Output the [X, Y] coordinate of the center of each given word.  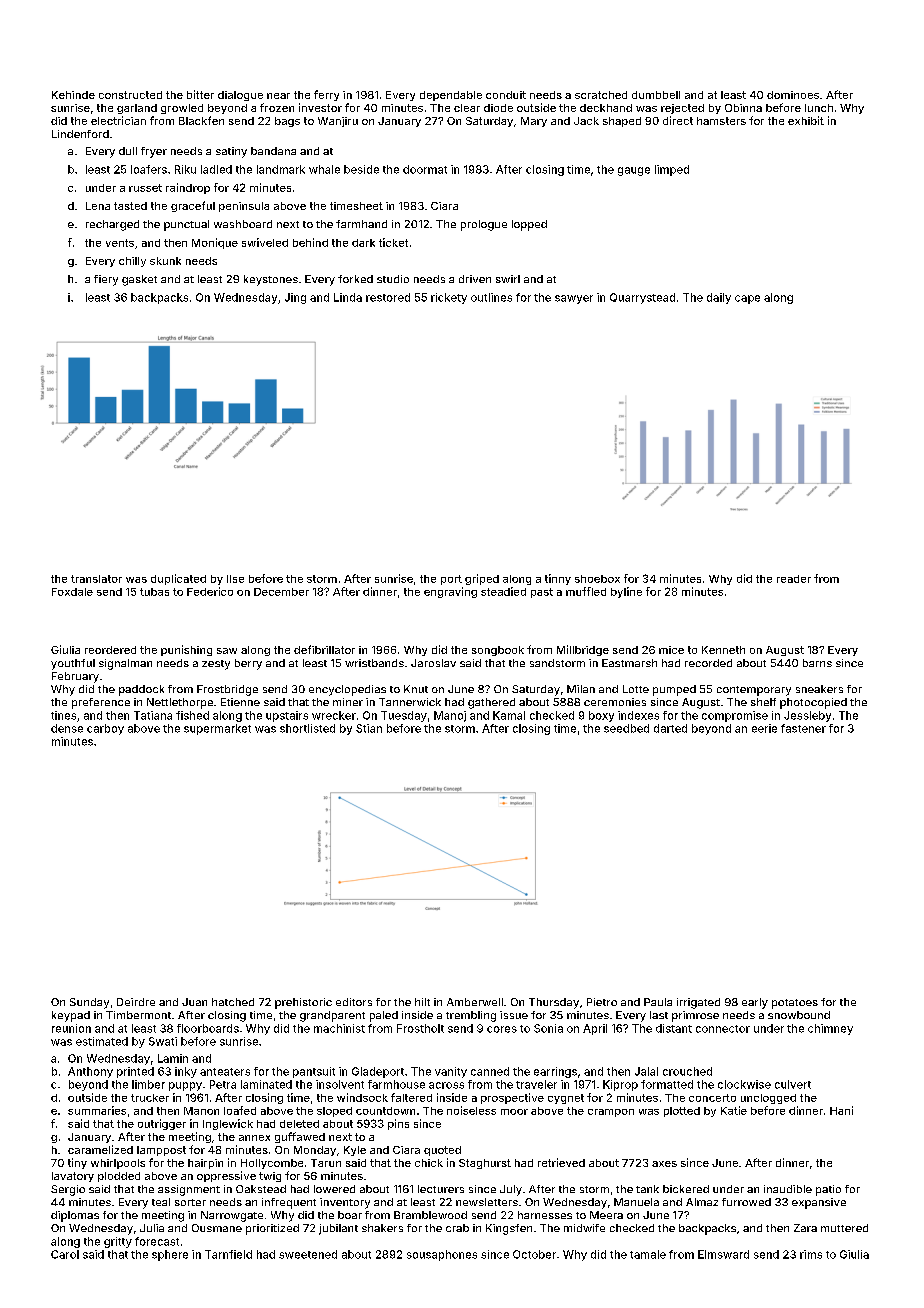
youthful [73, 664]
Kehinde [73, 95]
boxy [601, 716]
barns [817, 663]
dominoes [793, 95]
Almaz [702, 1202]
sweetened [308, 1254]
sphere [170, 1255]
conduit [506, 95]
